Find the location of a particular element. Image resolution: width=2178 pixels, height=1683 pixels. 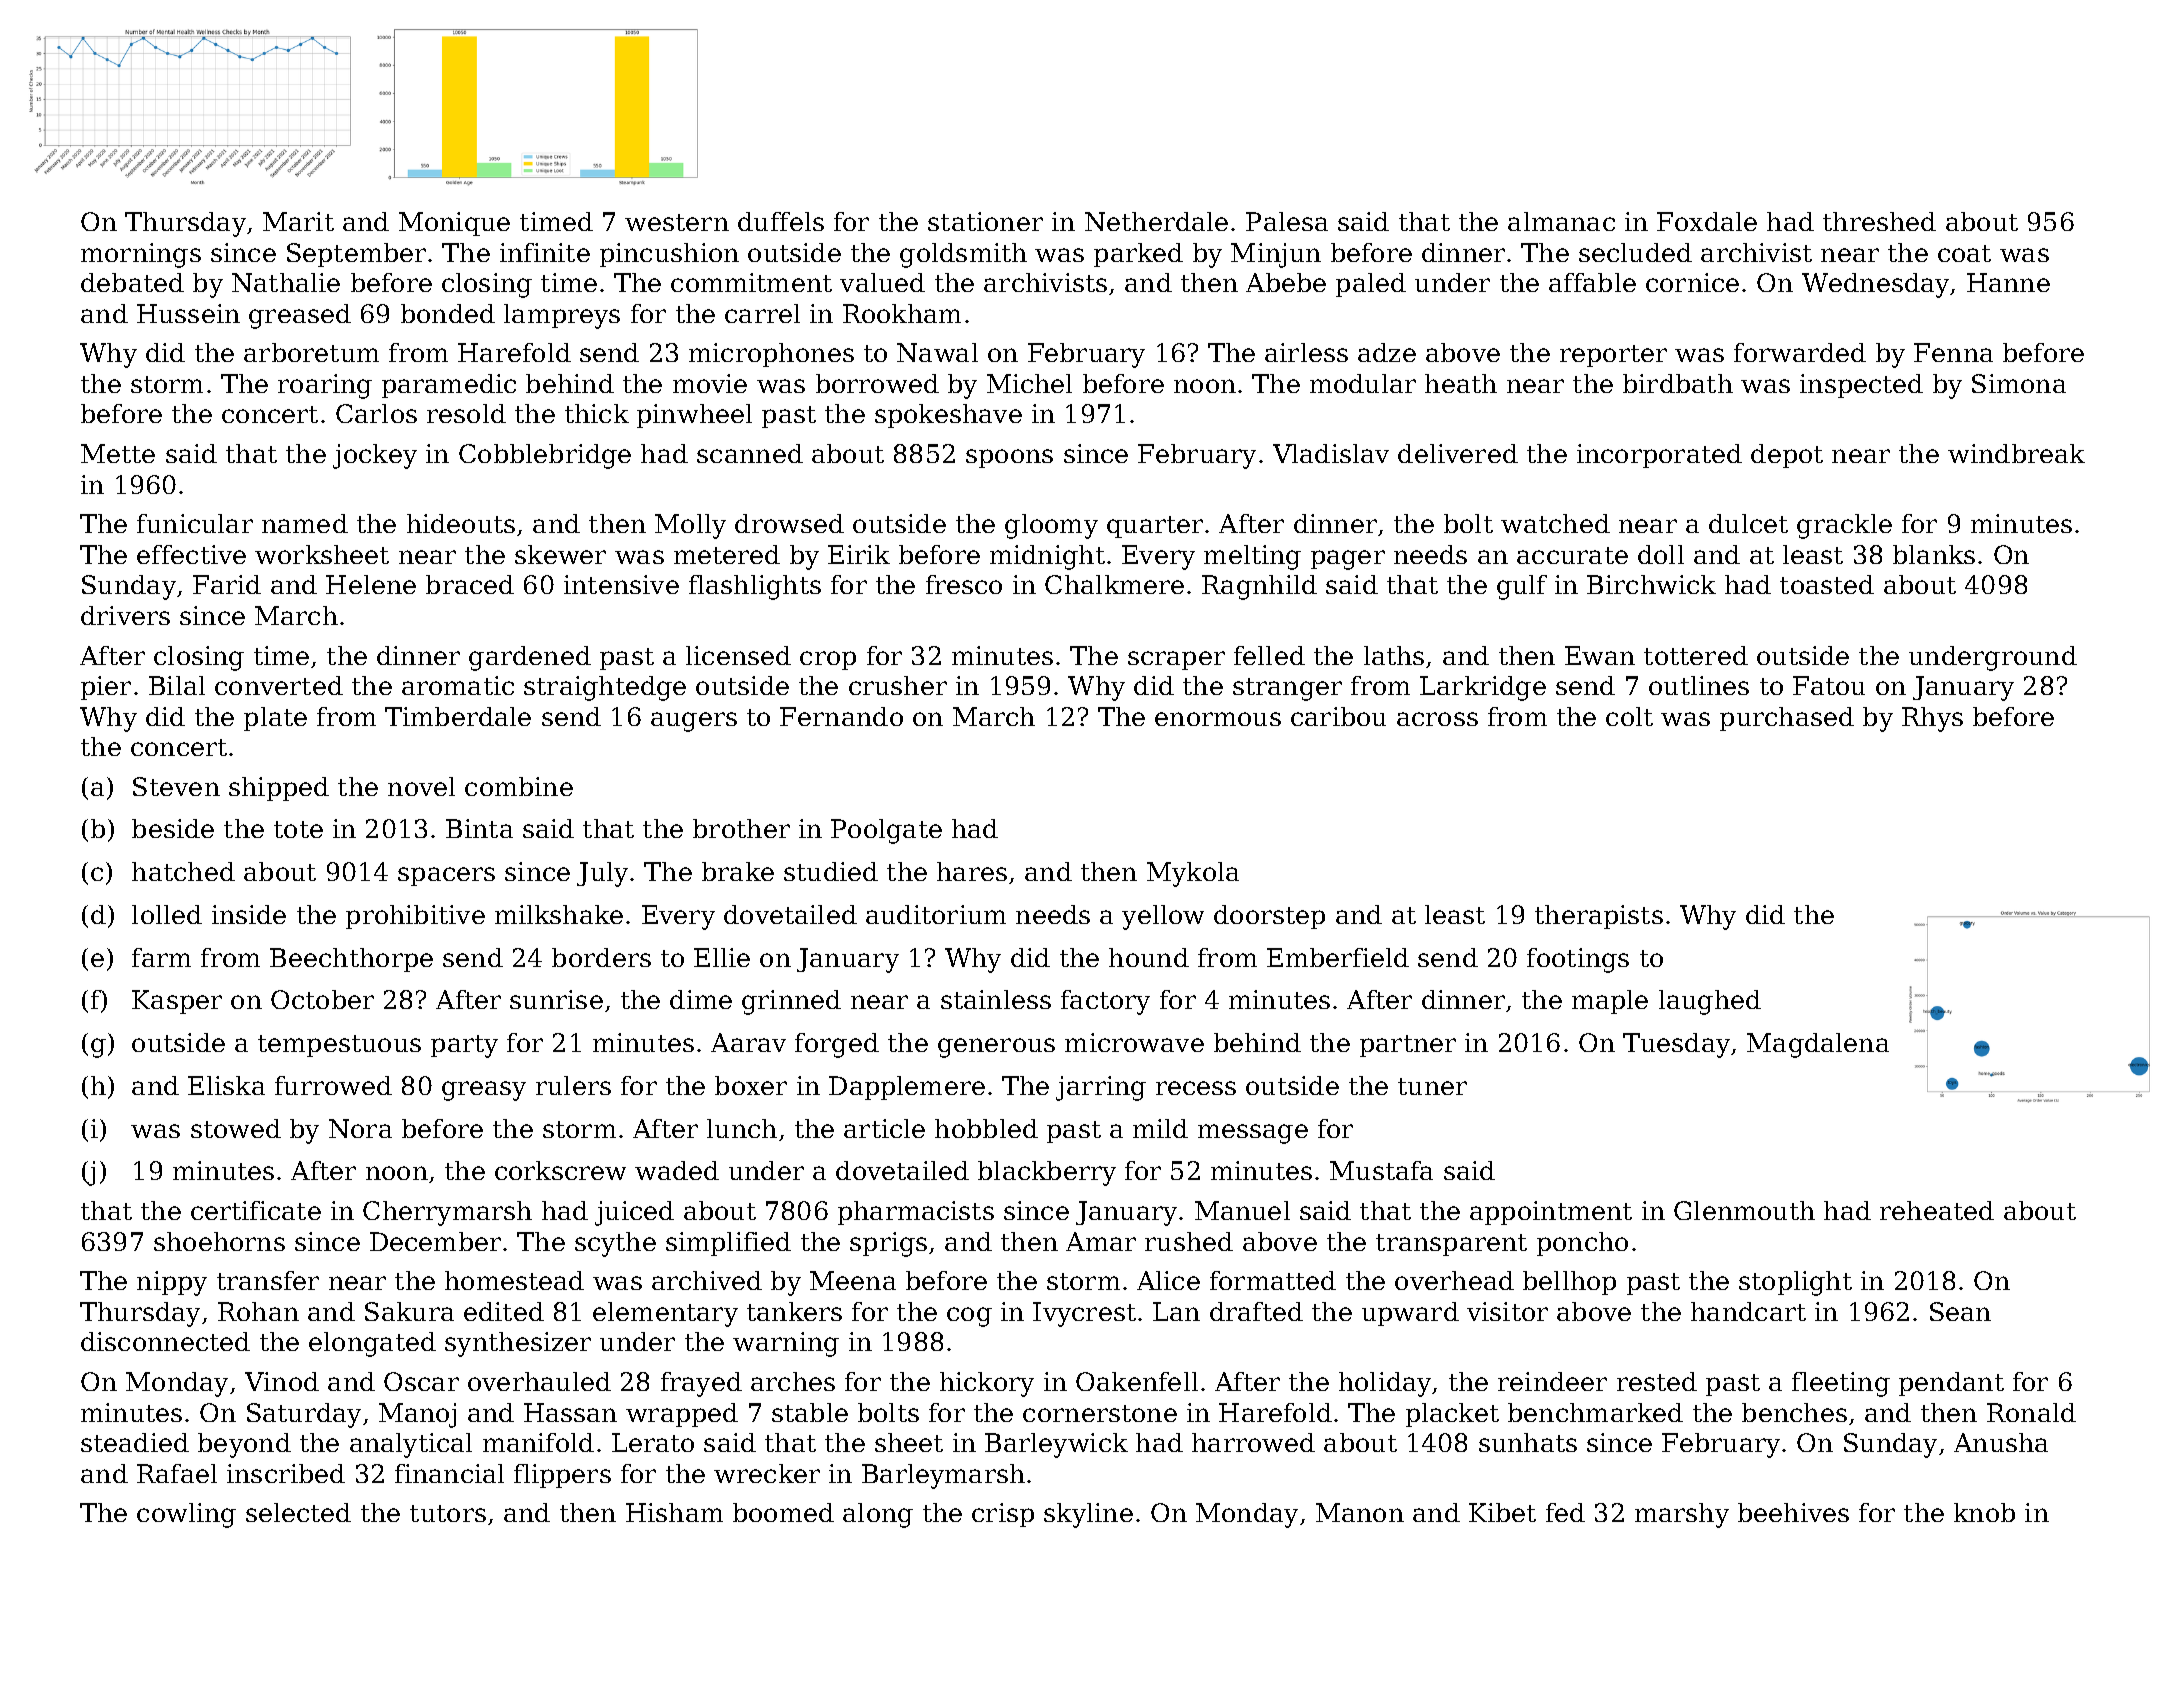

plate is located at coordinates (275, 719).
